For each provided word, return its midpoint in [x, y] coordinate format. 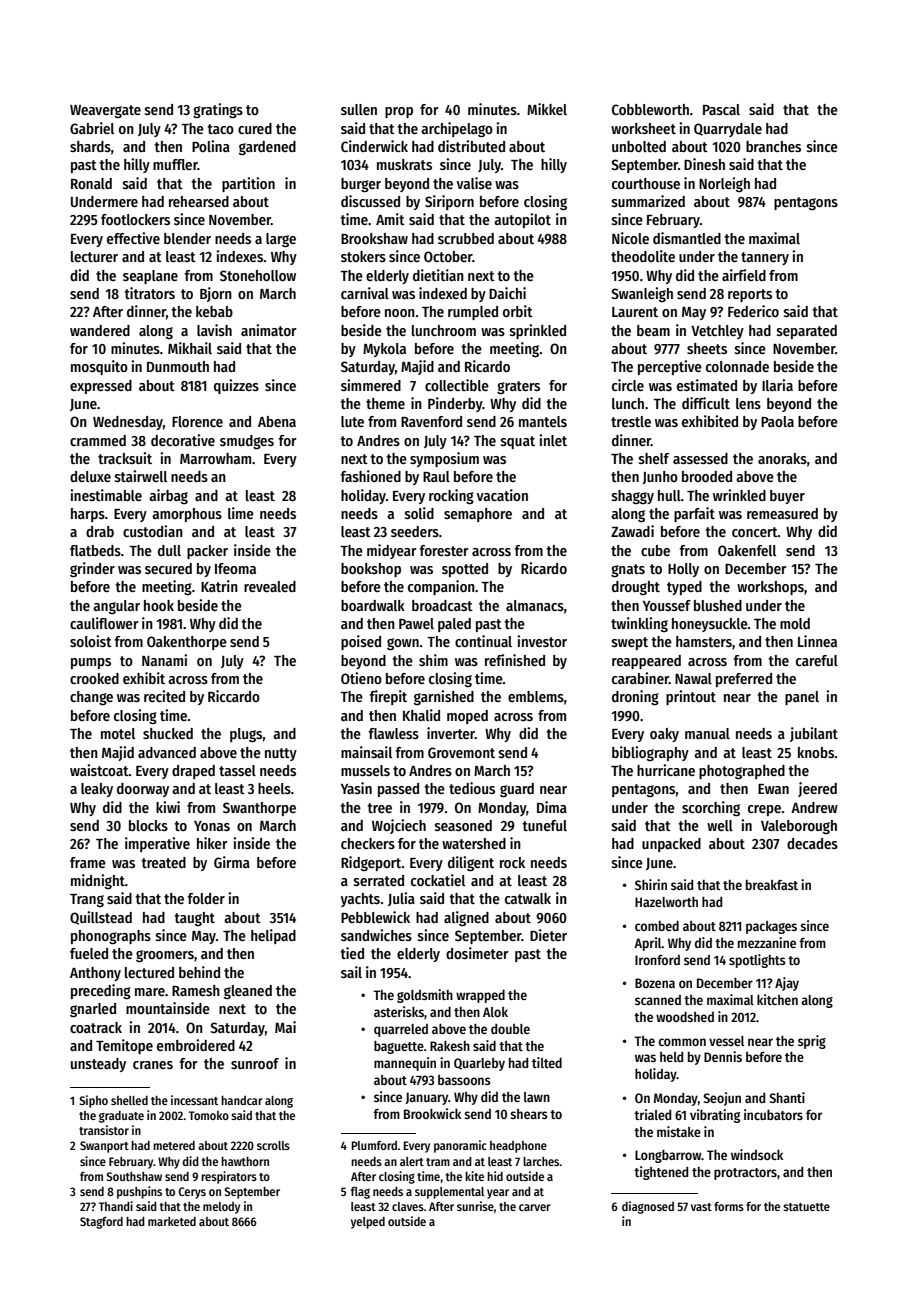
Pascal [721, 109]
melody [221, 1208]
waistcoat [99, 770]
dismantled [687, 238]
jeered [817, 789]
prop [399, 112]
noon [400, 313]
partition [248, 184]
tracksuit [125, 458]
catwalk [528, 898]
